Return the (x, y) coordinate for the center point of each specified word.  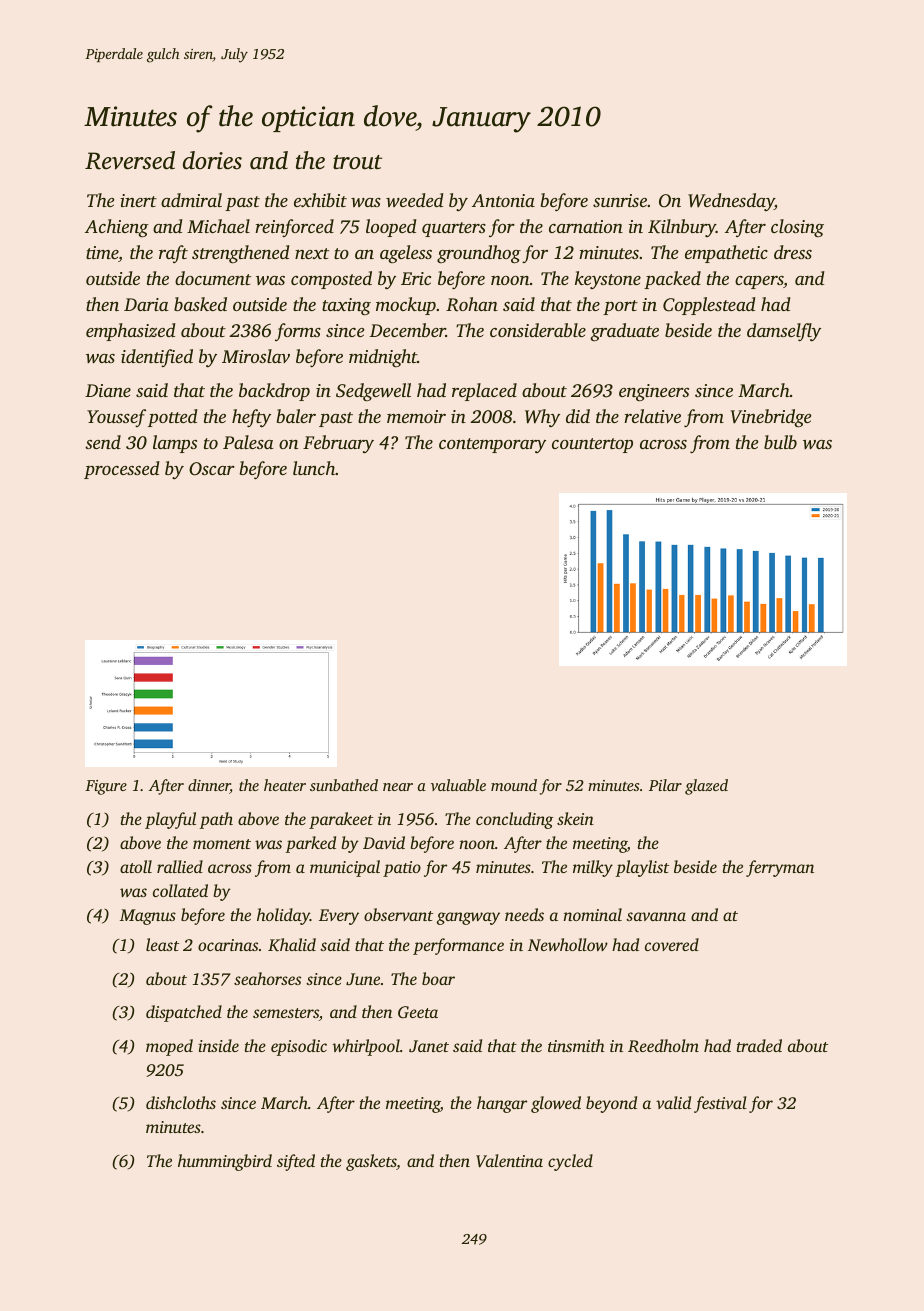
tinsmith (576, 1045)
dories (212, 160)
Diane (108, 390)
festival (720, 1104)
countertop (592, 445)
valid (673, 1102)
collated (180, 890)
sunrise (620, 200)
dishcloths (181, 1102)
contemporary (492, 446)
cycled (570, 1162)
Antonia (503, 200)
